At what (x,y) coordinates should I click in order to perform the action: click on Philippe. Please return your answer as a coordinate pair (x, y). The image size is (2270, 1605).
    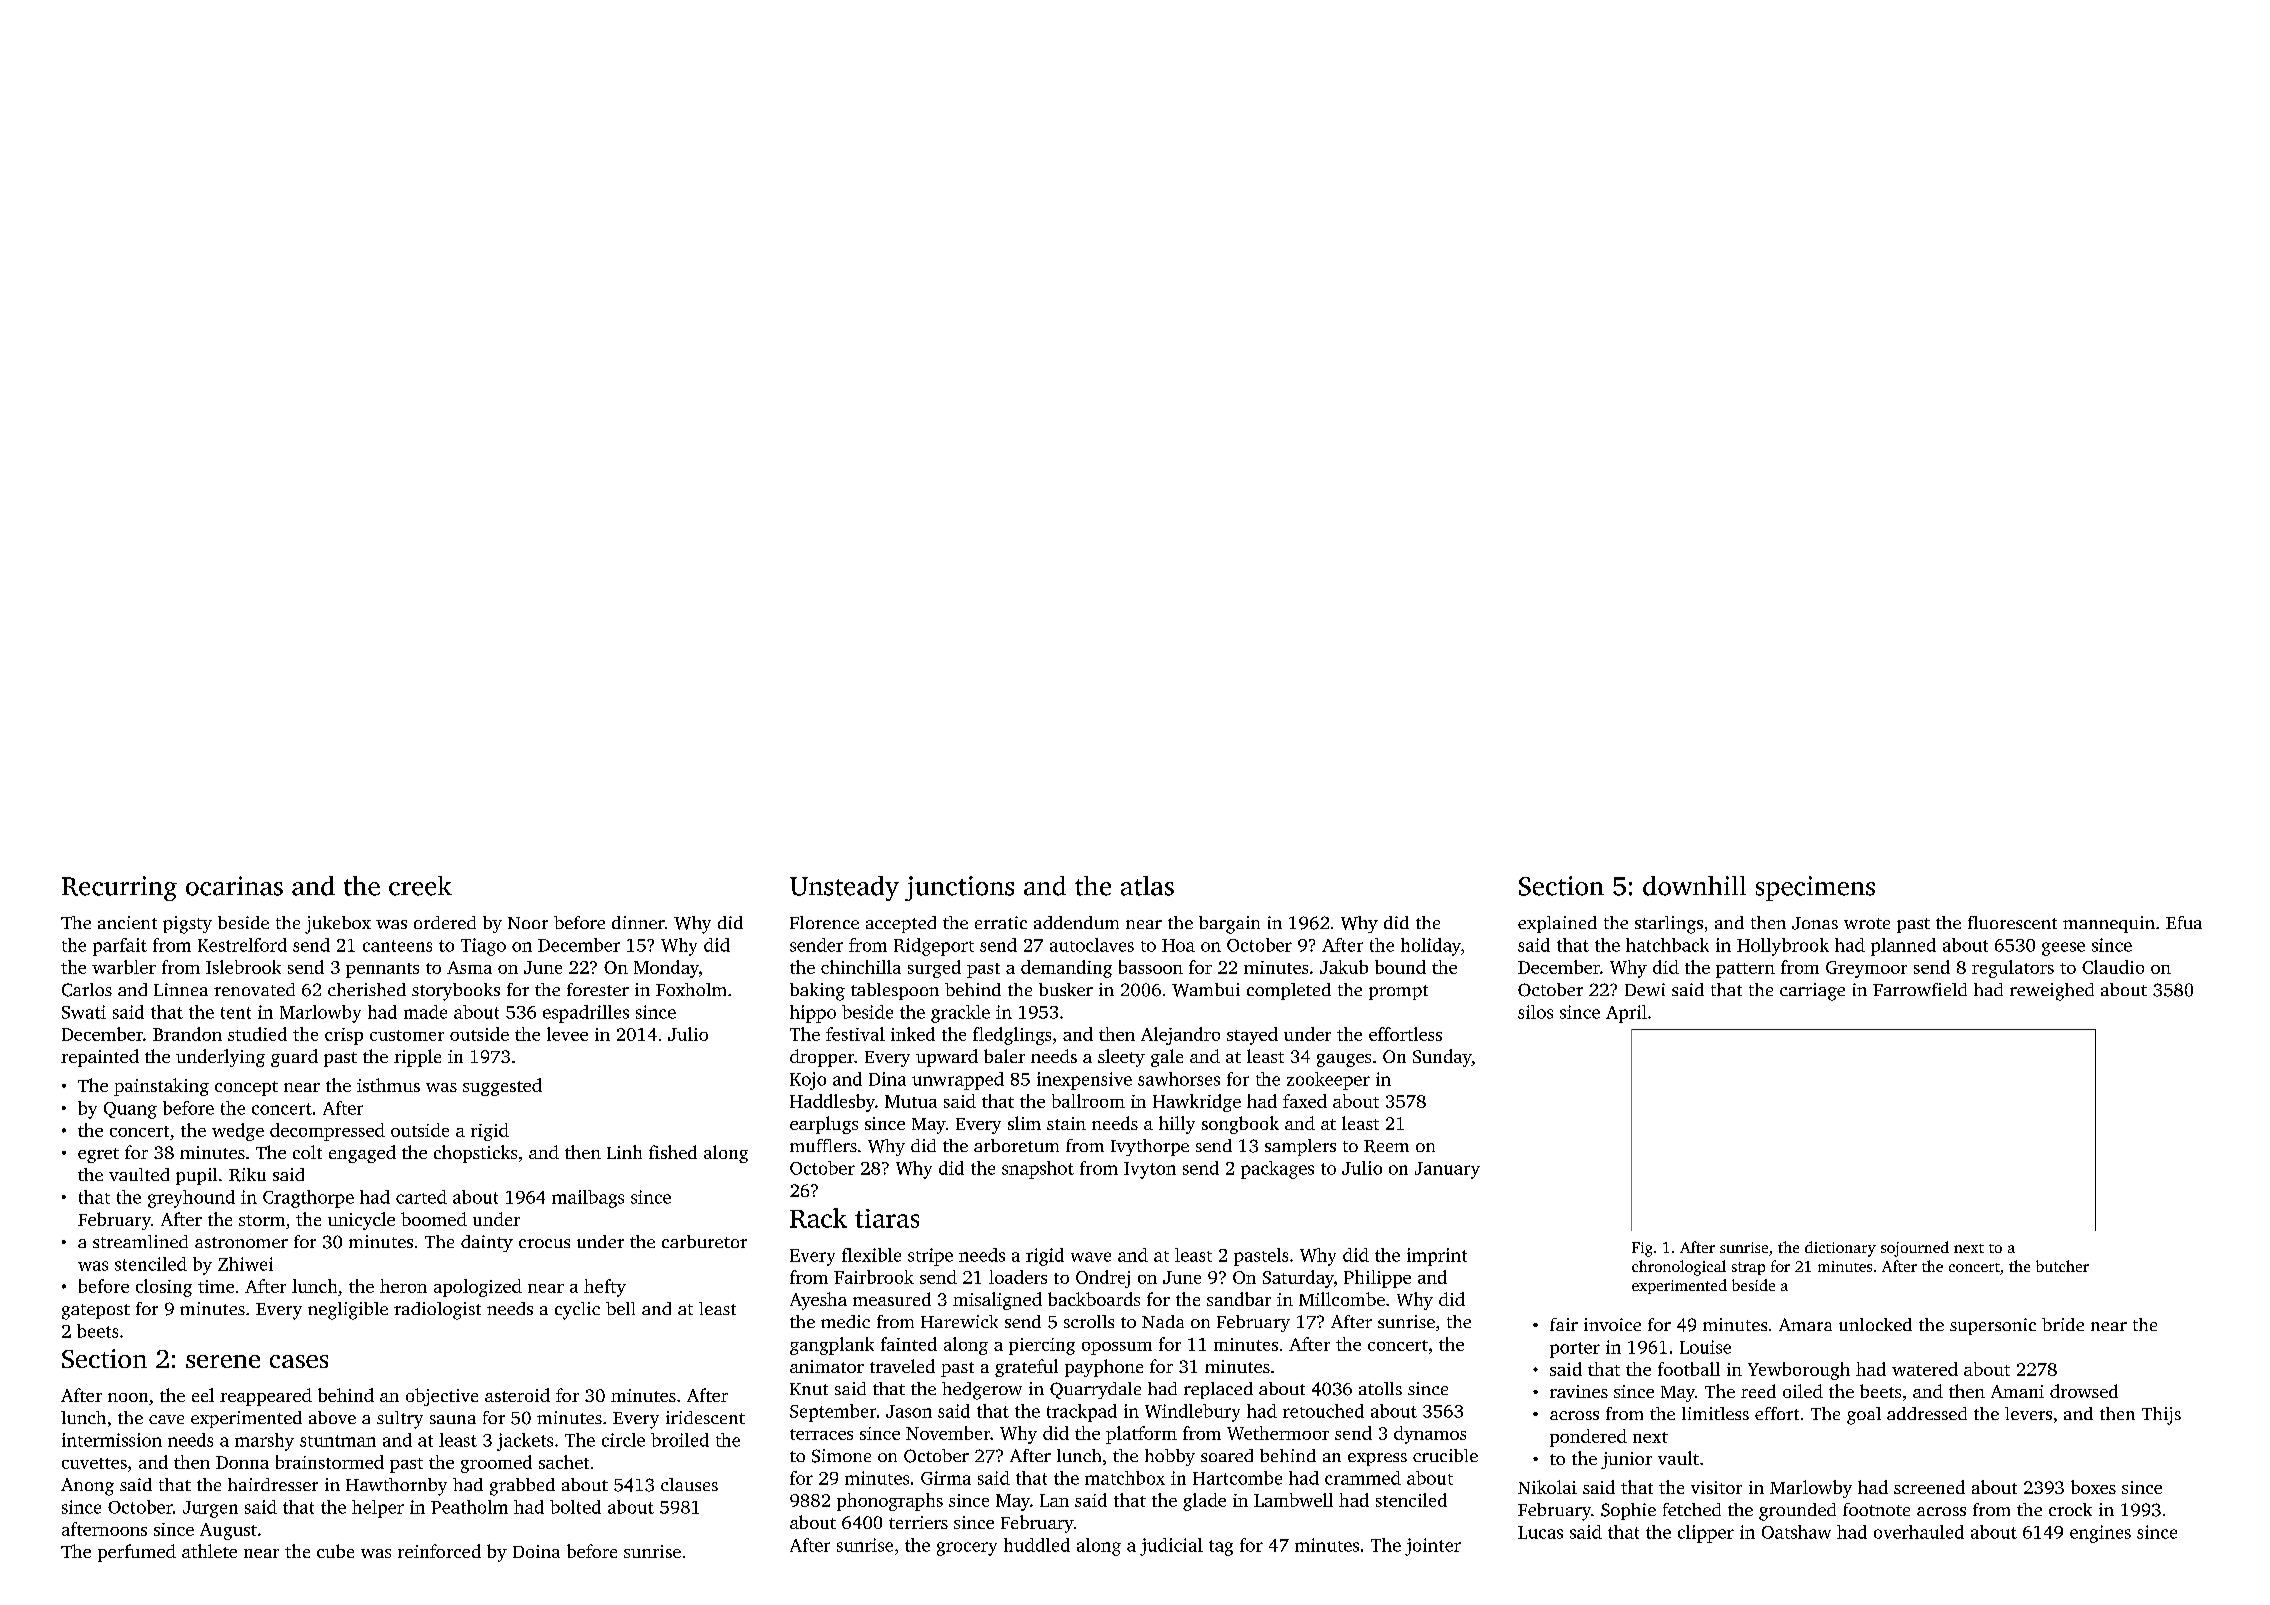
    Looking at the image, I should click on (1377, 1279).
